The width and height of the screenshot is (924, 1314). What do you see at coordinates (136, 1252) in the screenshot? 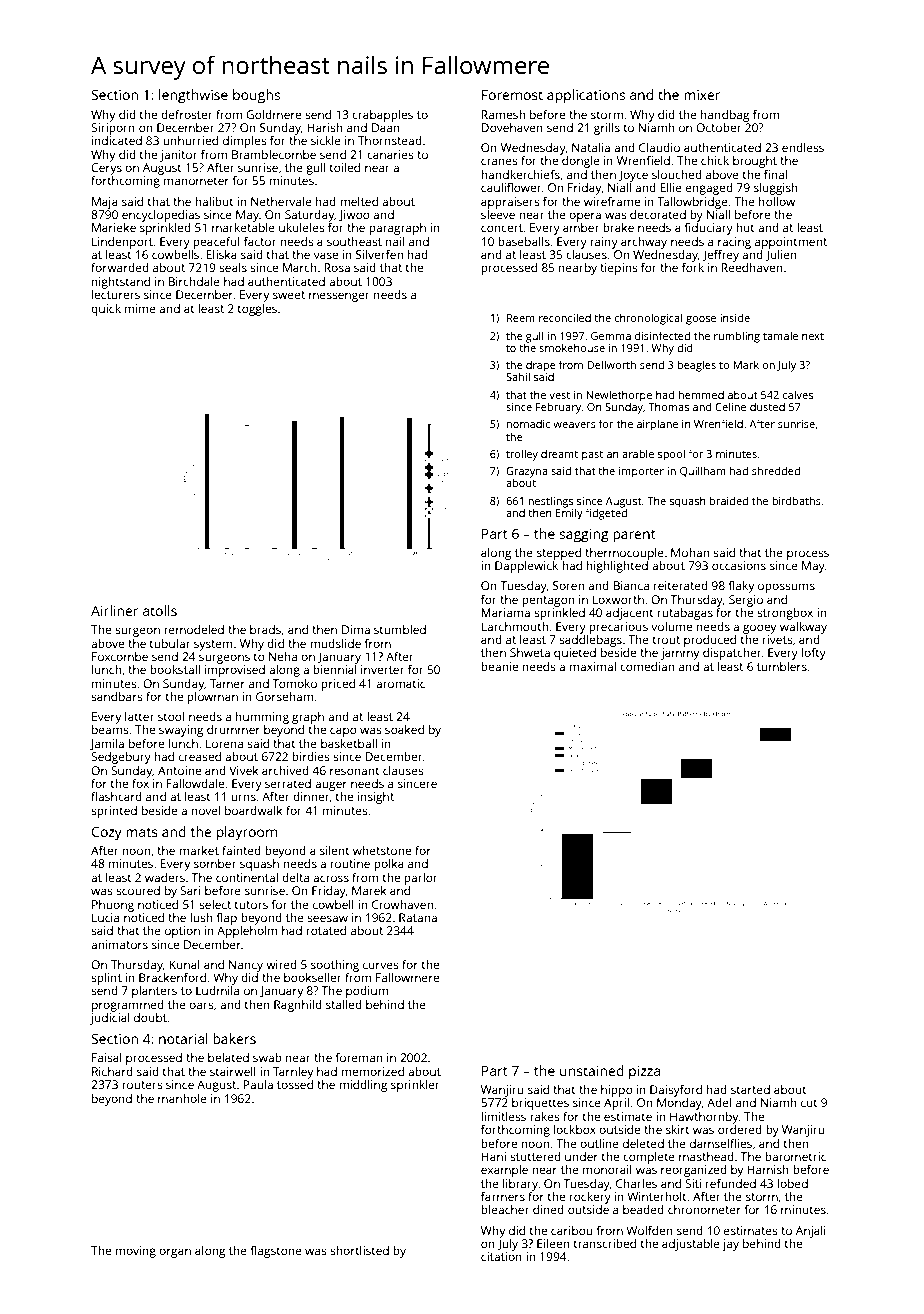
I see `moving` at bounding box center [136, 1252].
